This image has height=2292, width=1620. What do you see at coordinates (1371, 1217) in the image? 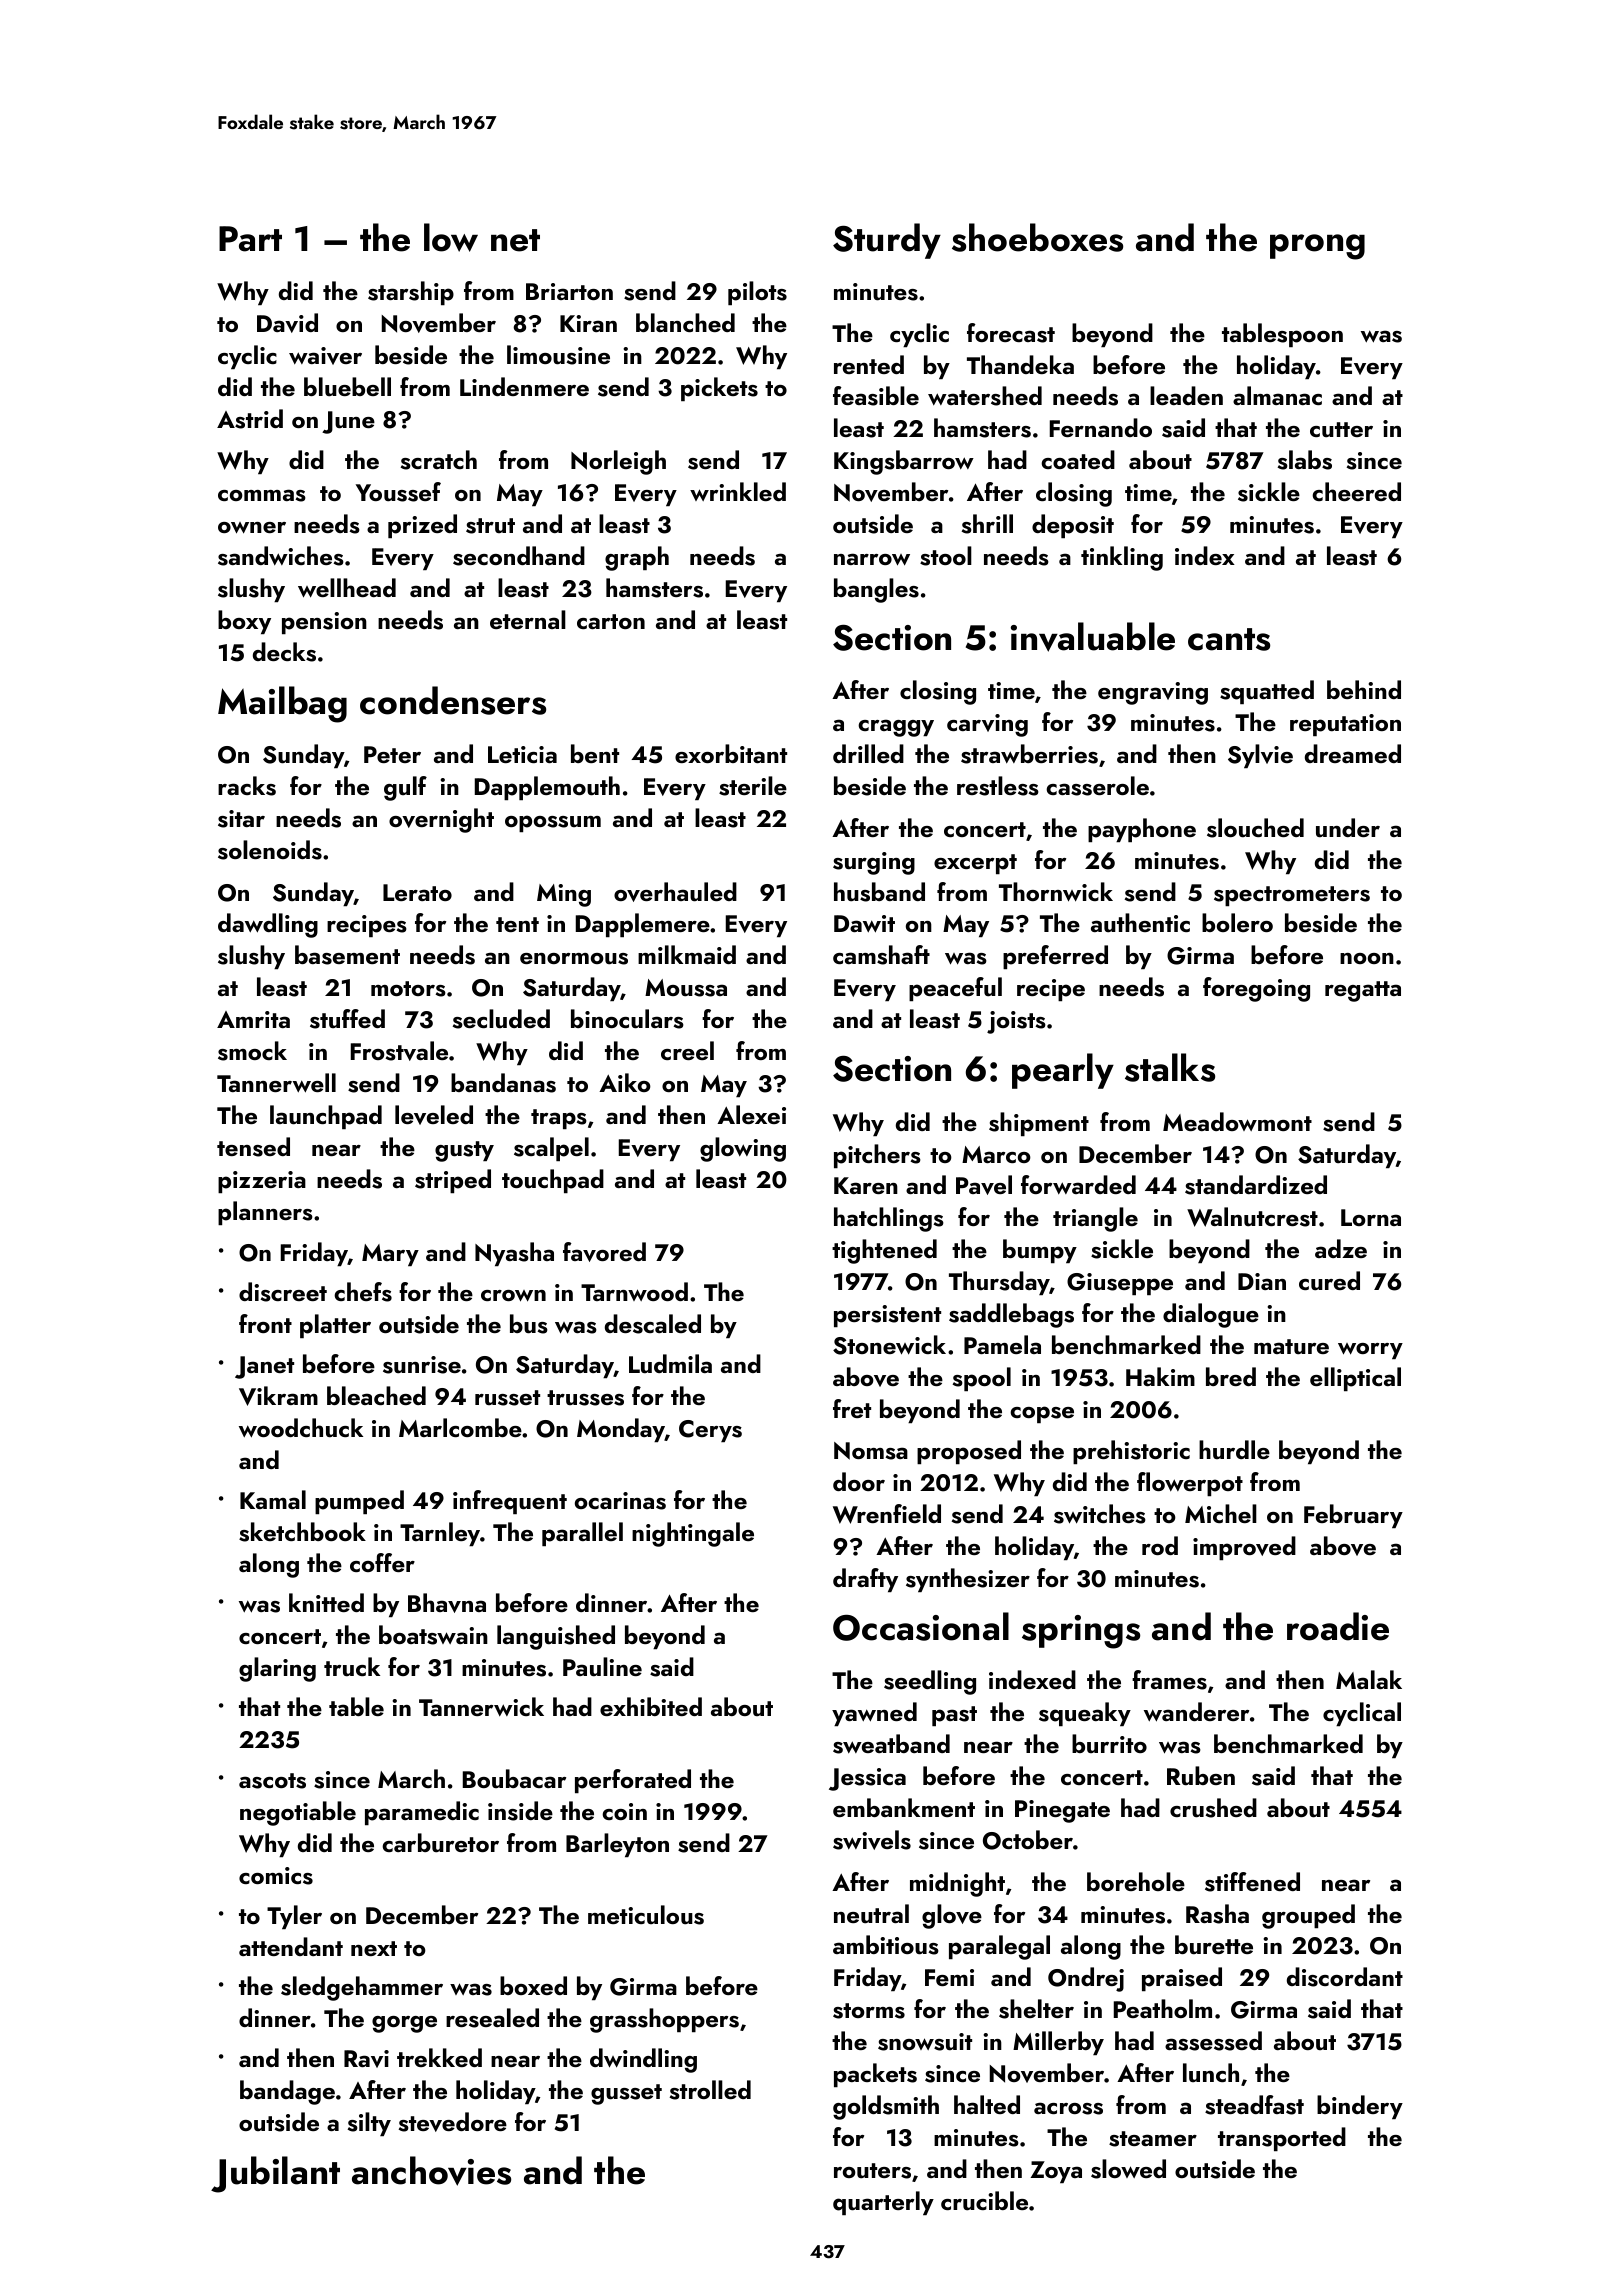
I see `Lorna` at bounding box center [1371, 1217].
